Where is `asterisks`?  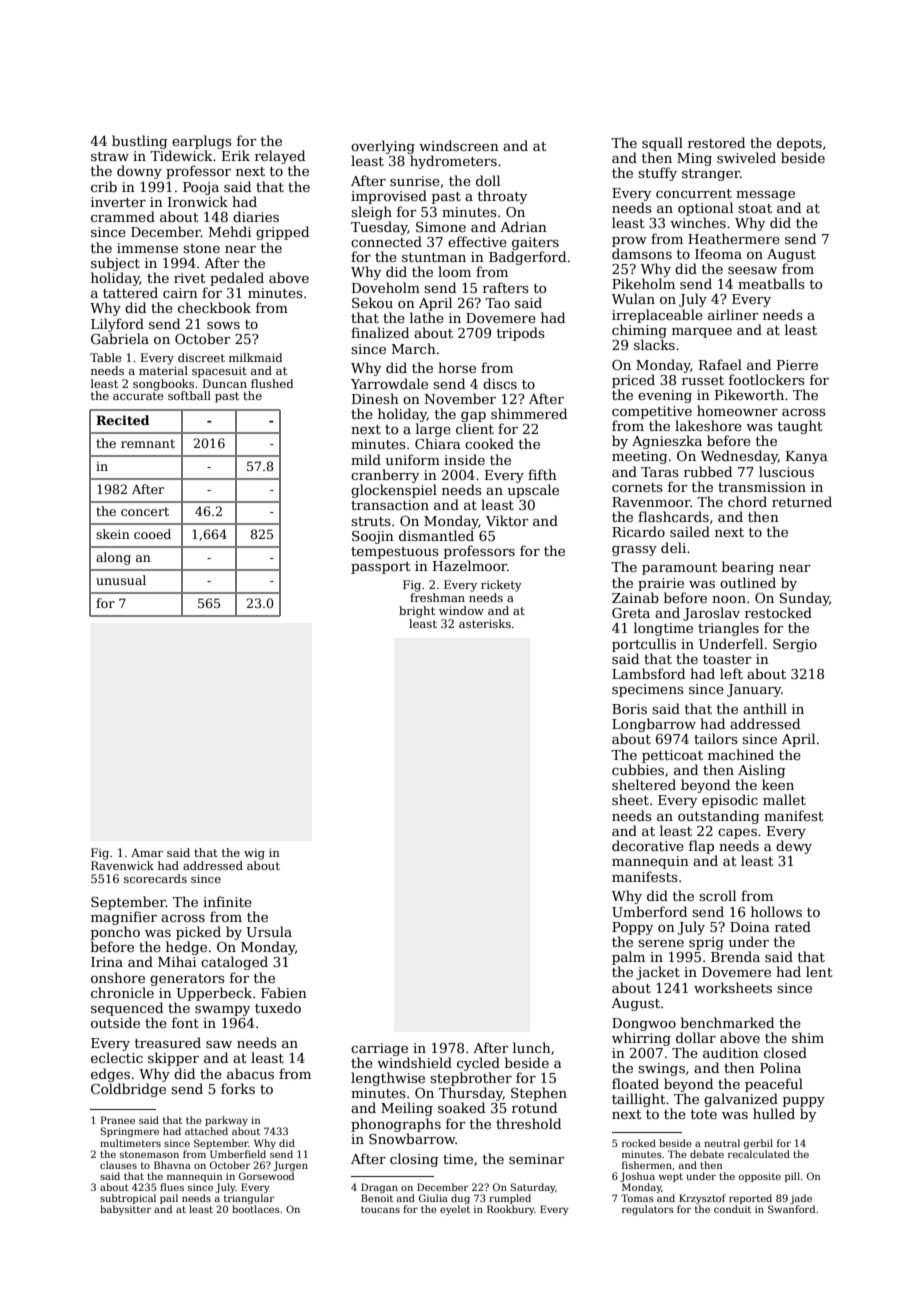 asterisks is located at coordinates (485, 623).
